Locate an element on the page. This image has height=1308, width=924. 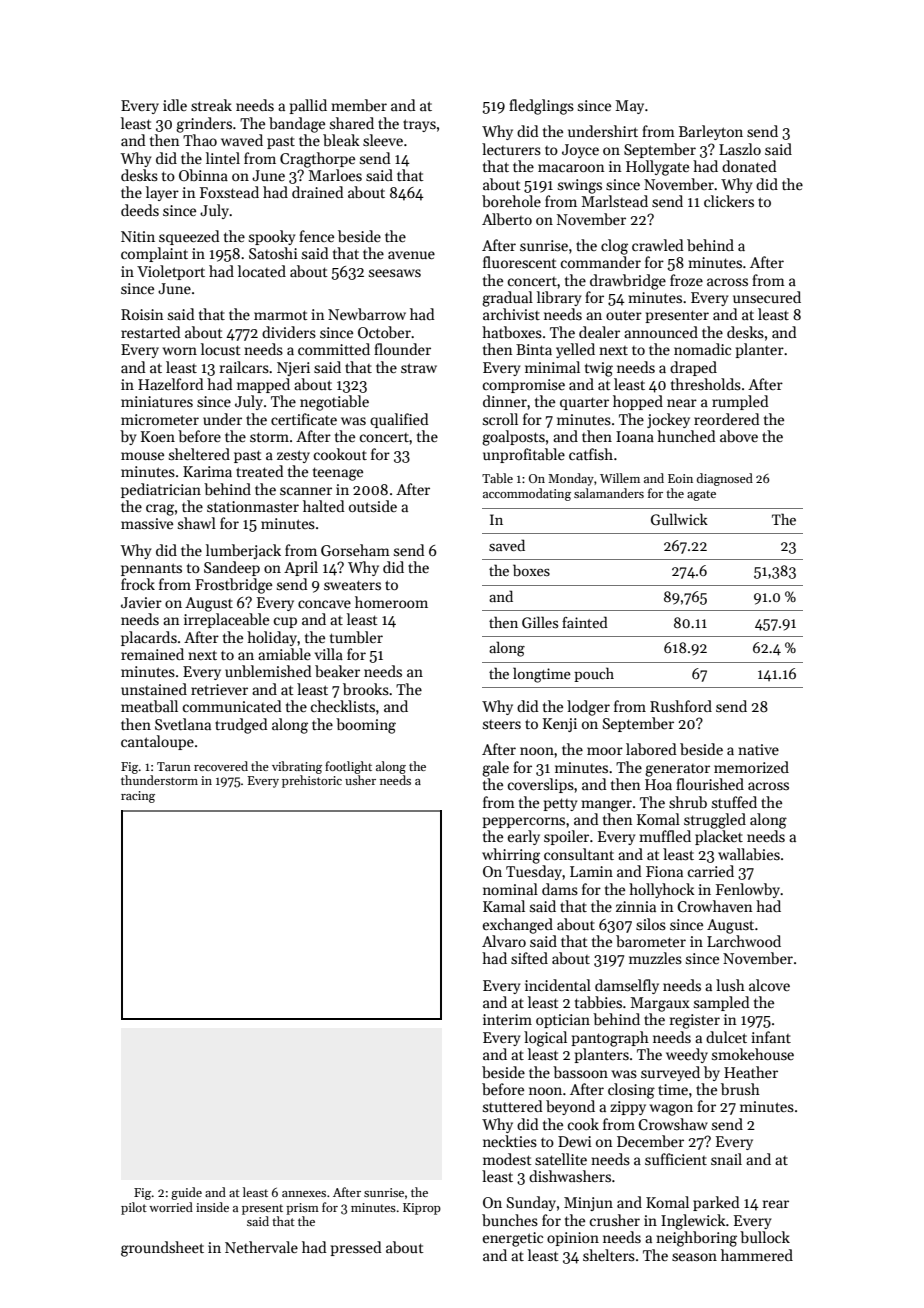
layer is located at coordinates (162, 193).
